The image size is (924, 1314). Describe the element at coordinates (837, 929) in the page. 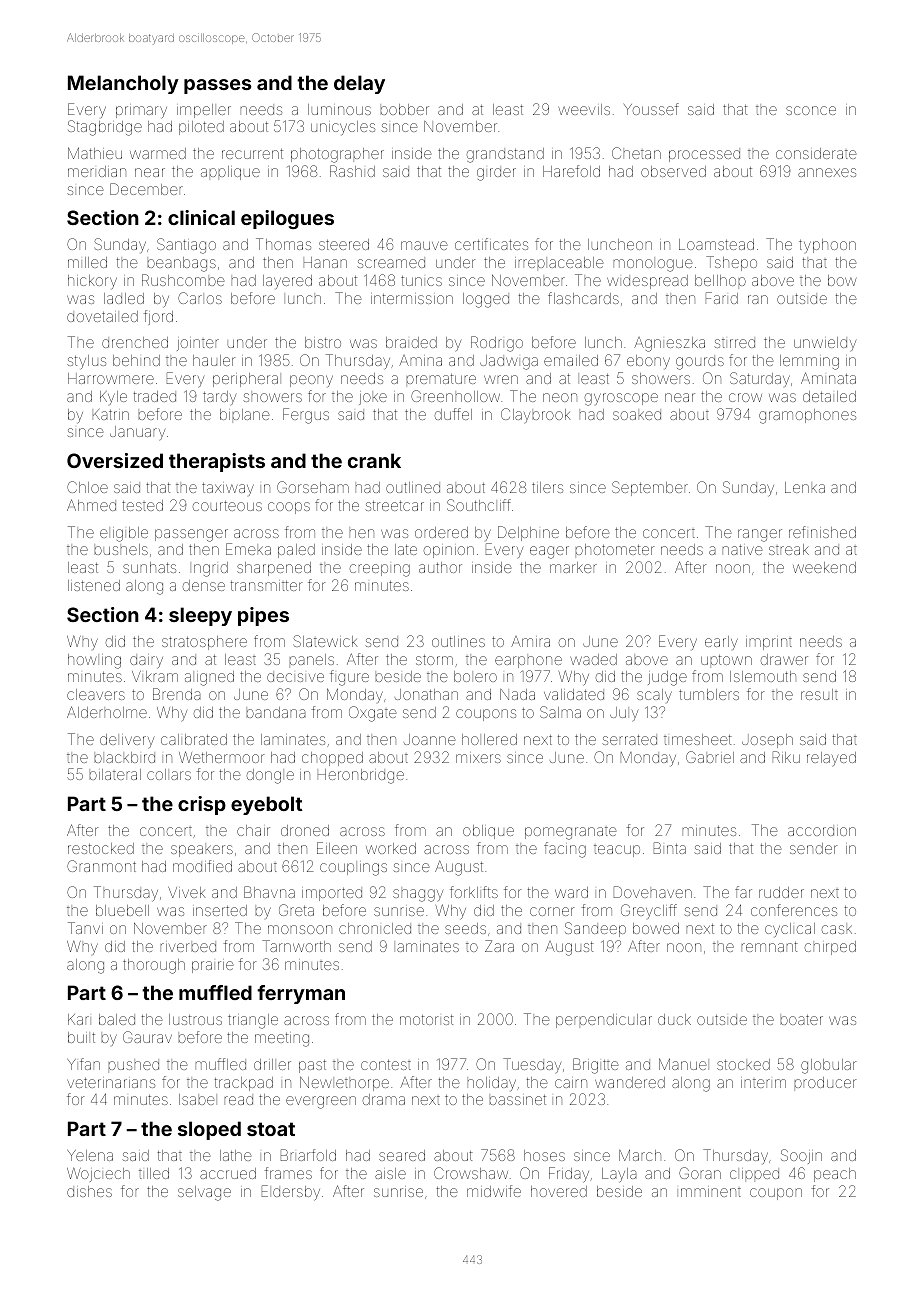

I see `cask` at that location.
